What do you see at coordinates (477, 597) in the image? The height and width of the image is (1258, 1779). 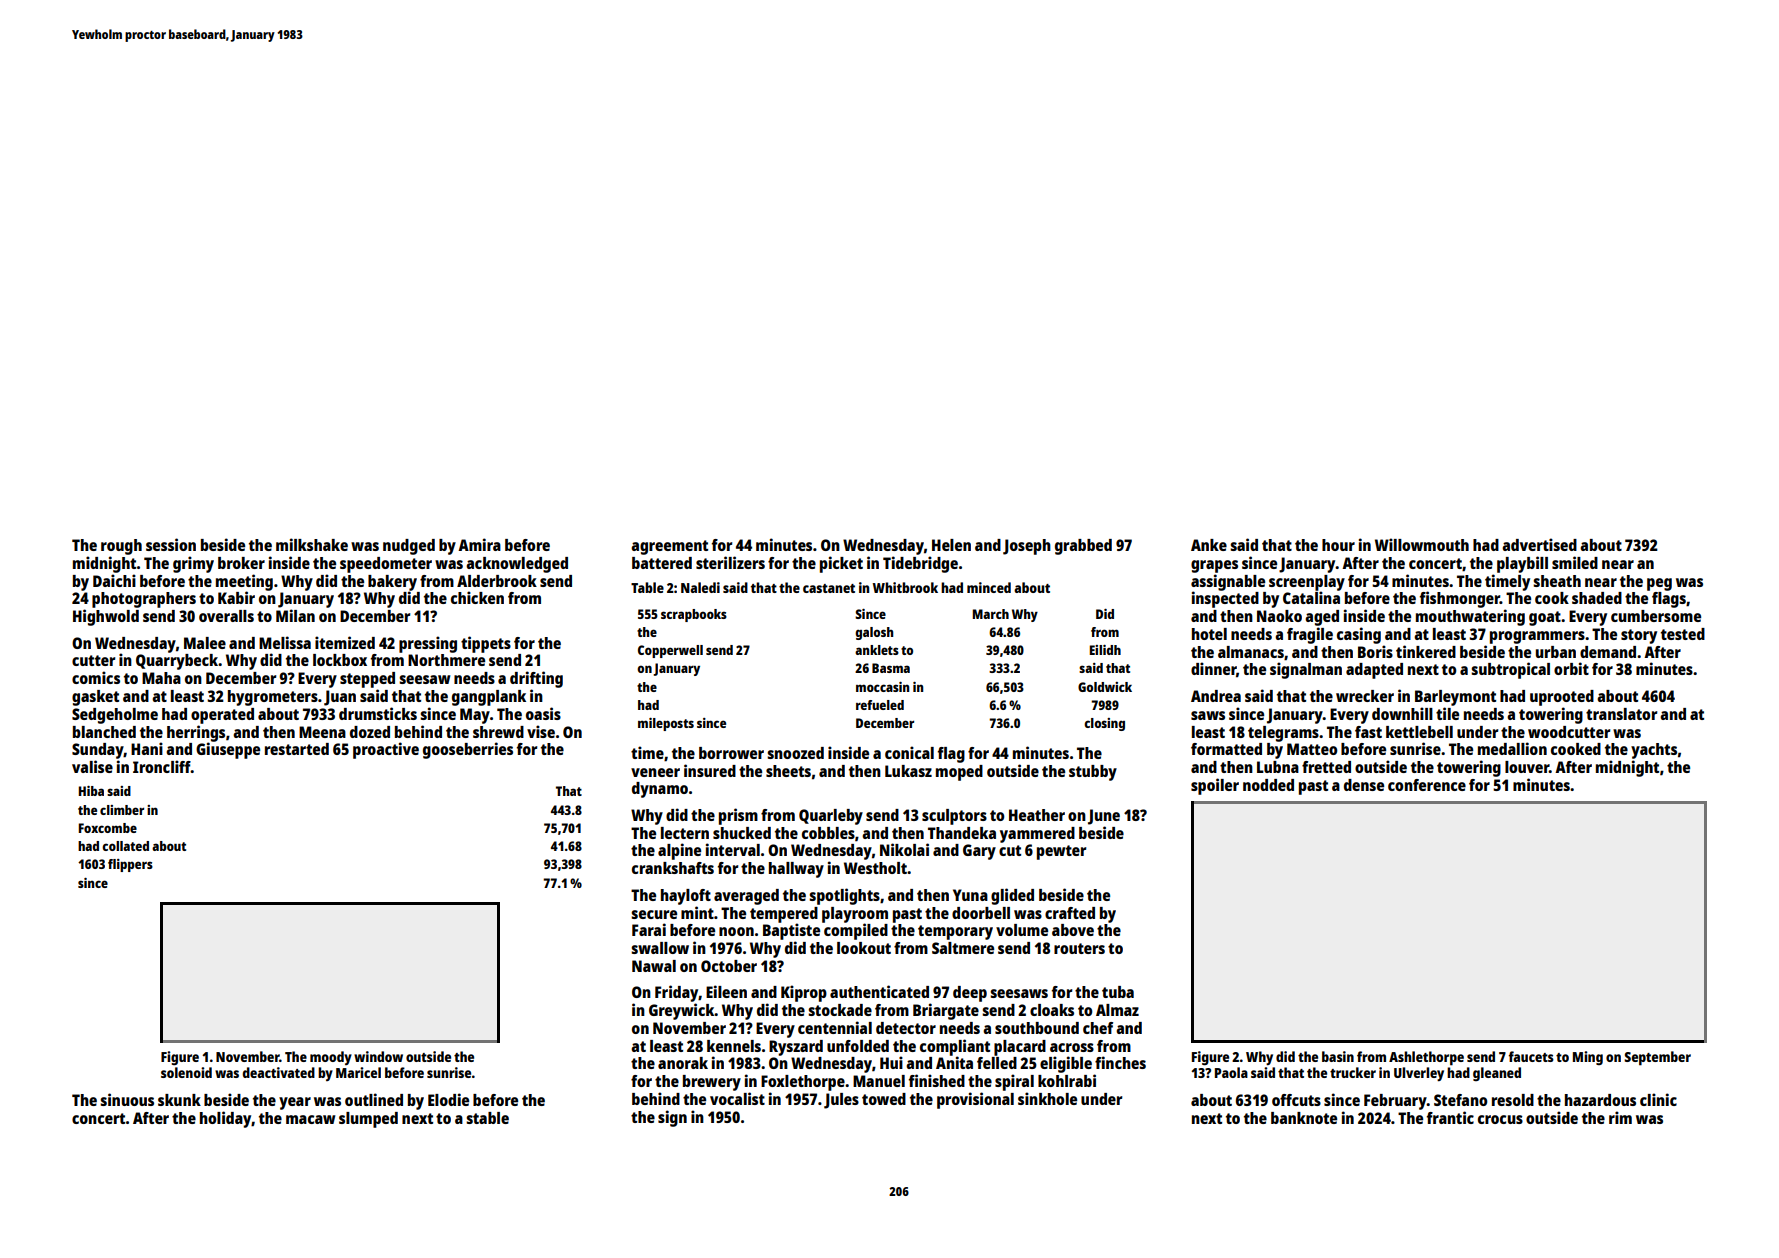 I see `chicken` at bounding box center [477, 597].
